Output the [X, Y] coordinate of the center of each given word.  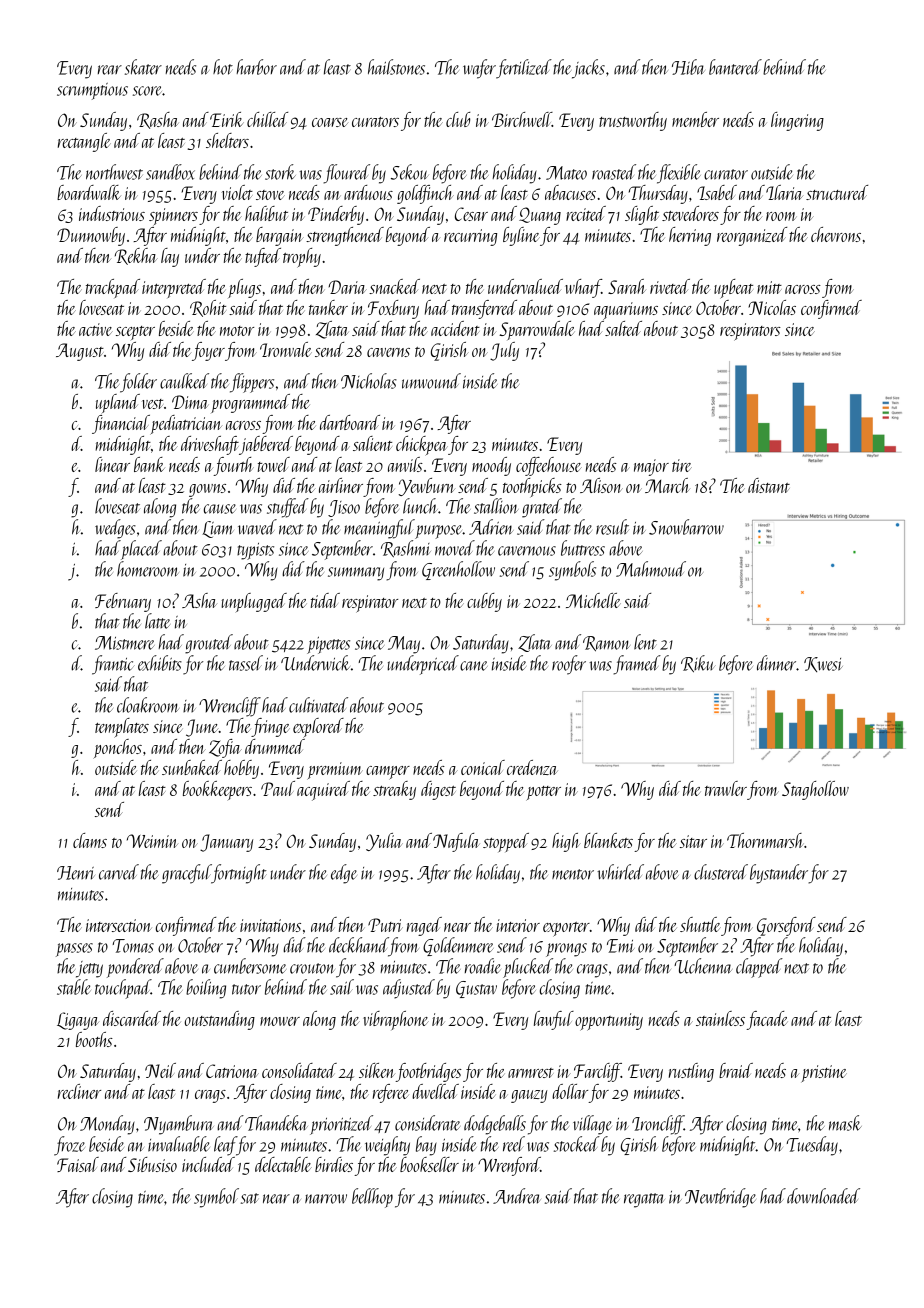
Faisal [78, 1164]
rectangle [84, 142]
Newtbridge [720, 1198]
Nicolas [772, 307]
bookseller [429, 1164]
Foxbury [393, 309]
